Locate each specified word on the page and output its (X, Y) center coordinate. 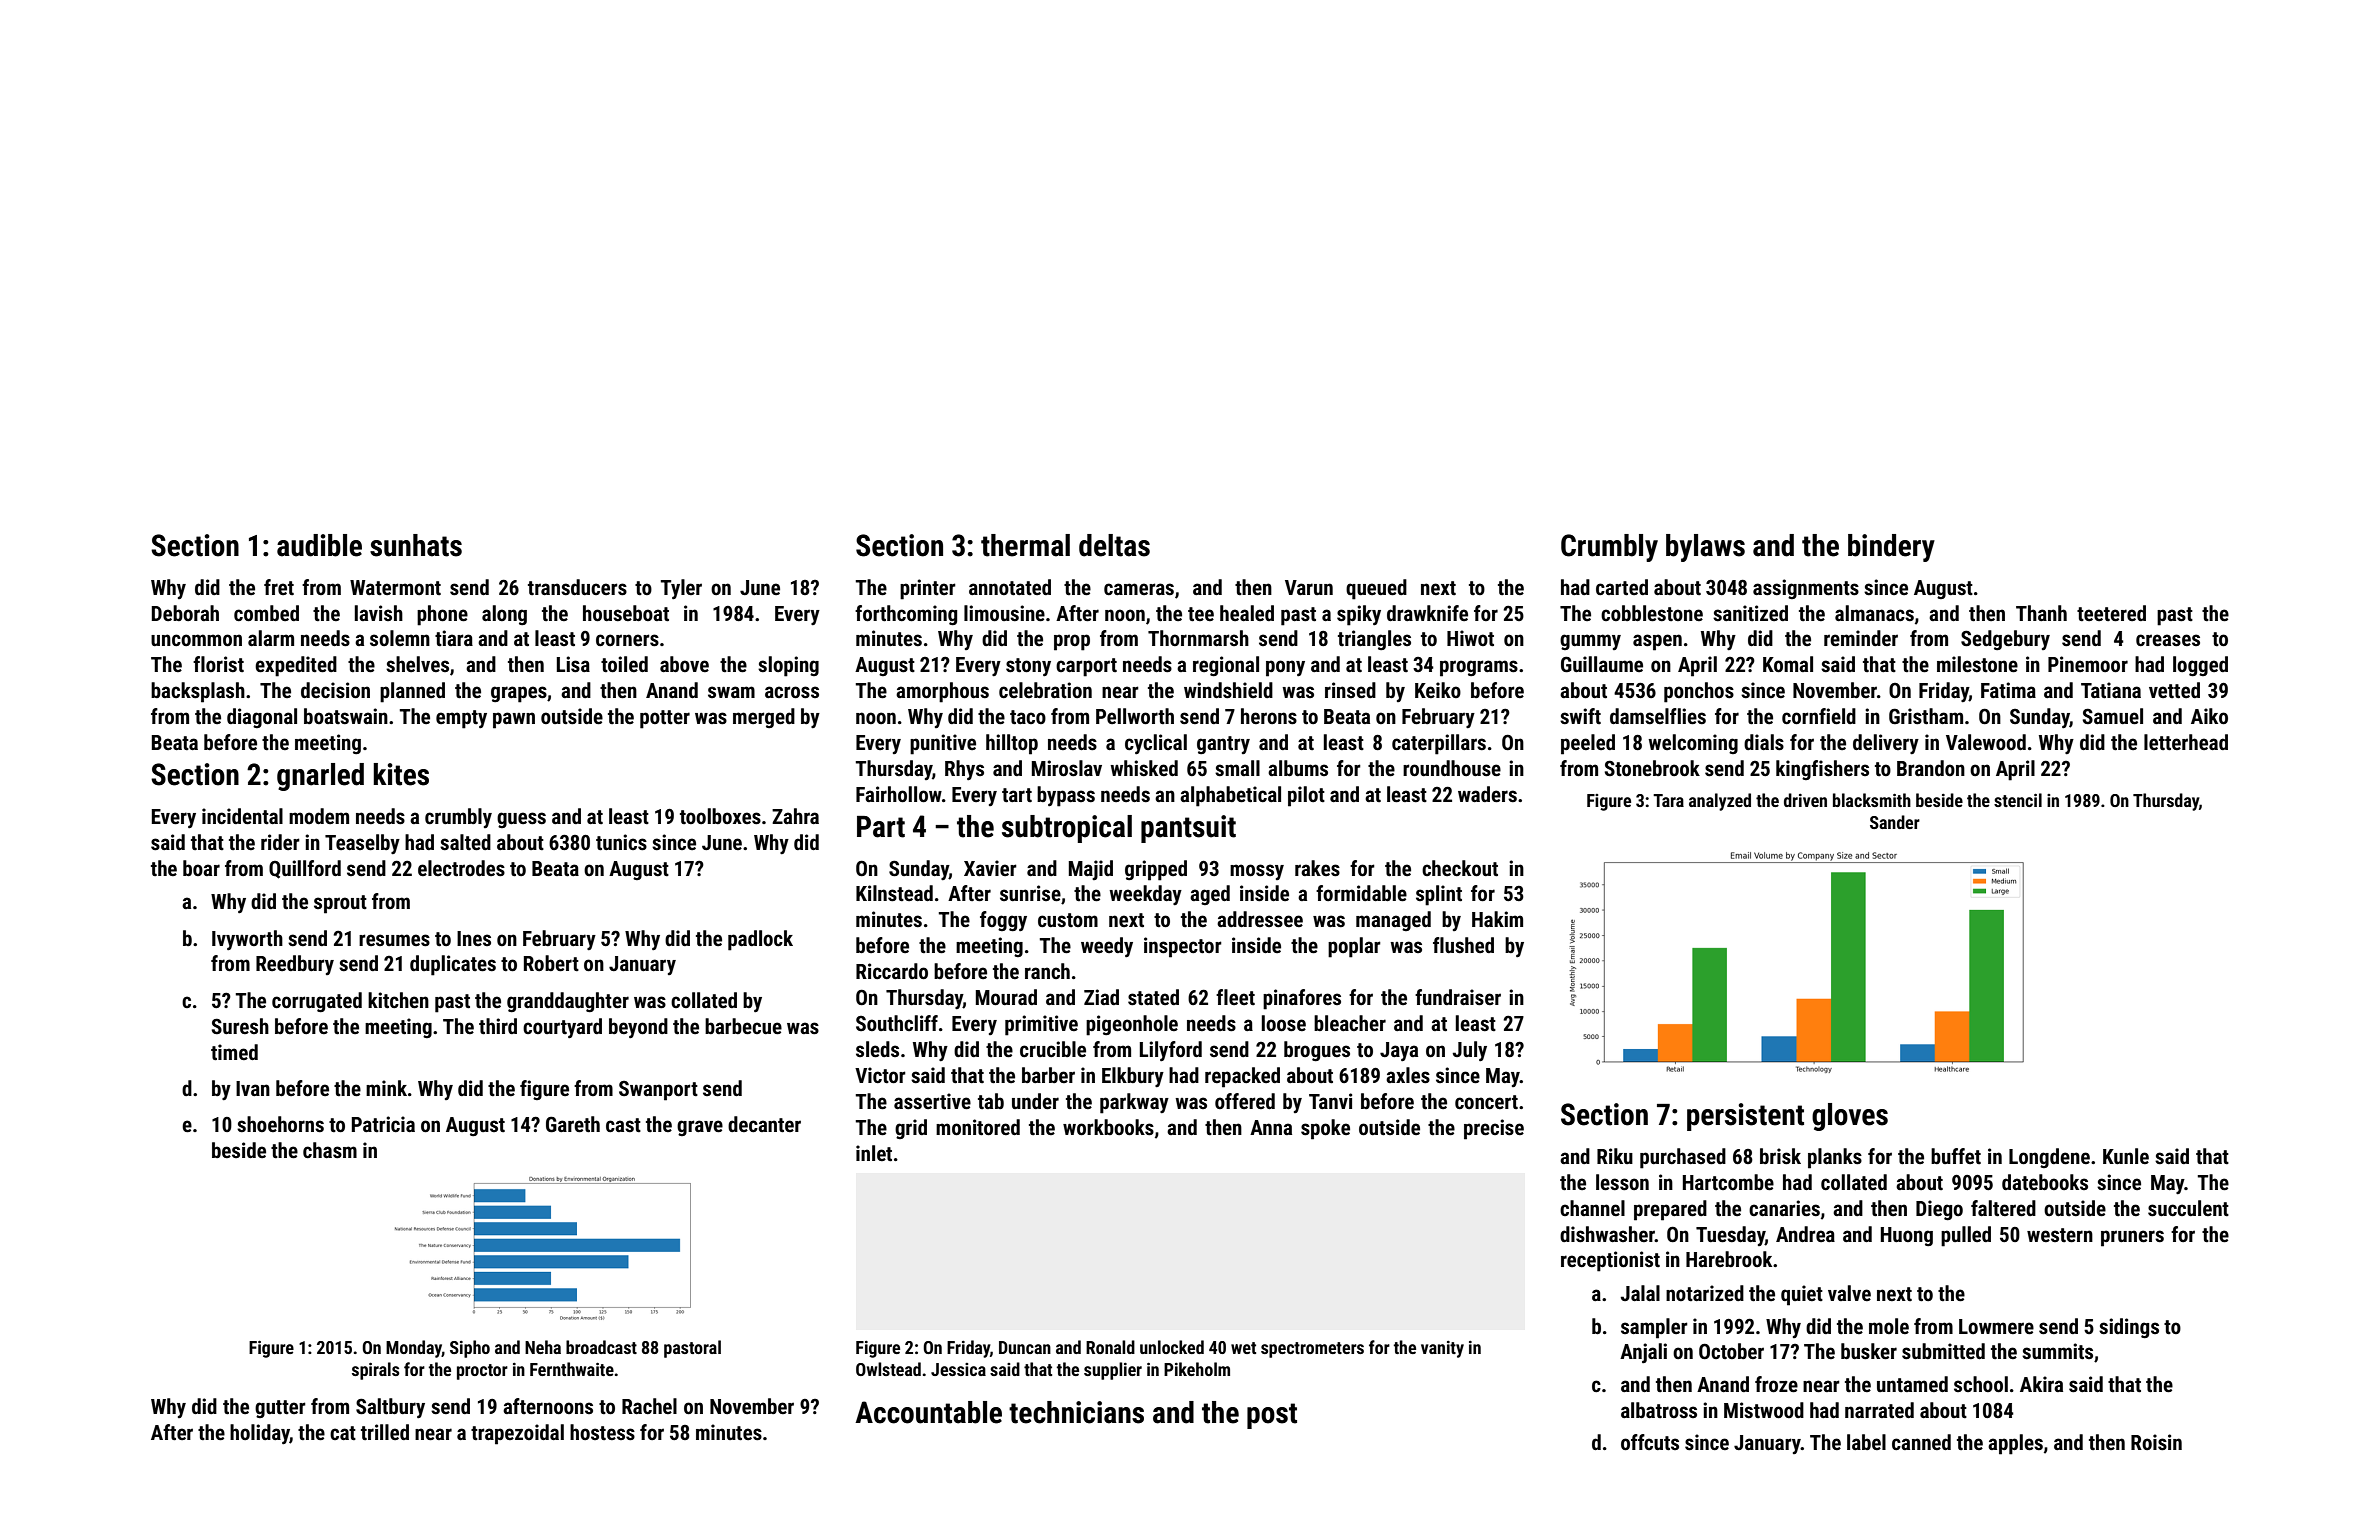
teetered (2111, 613)
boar (201, 868)
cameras (1139, 589)
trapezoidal (517, 1434)
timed (234, 1052)
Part (881, 827)
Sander (1895, 822)
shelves (417, 664)
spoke (1325, 1129)
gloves (1850, 1117)
